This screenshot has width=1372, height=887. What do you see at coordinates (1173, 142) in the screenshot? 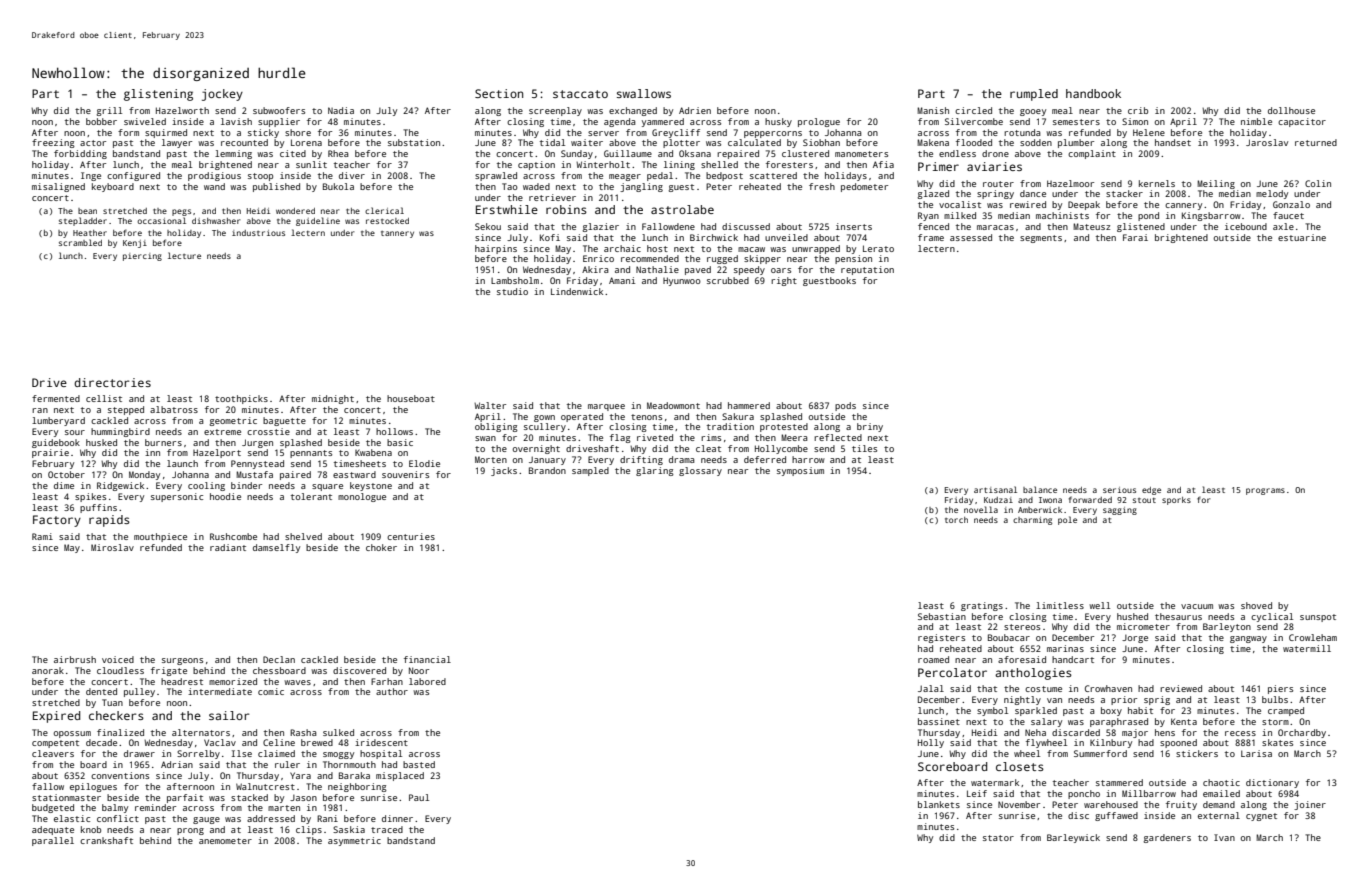
I see `handset` at bounding box center [1173, 142].
